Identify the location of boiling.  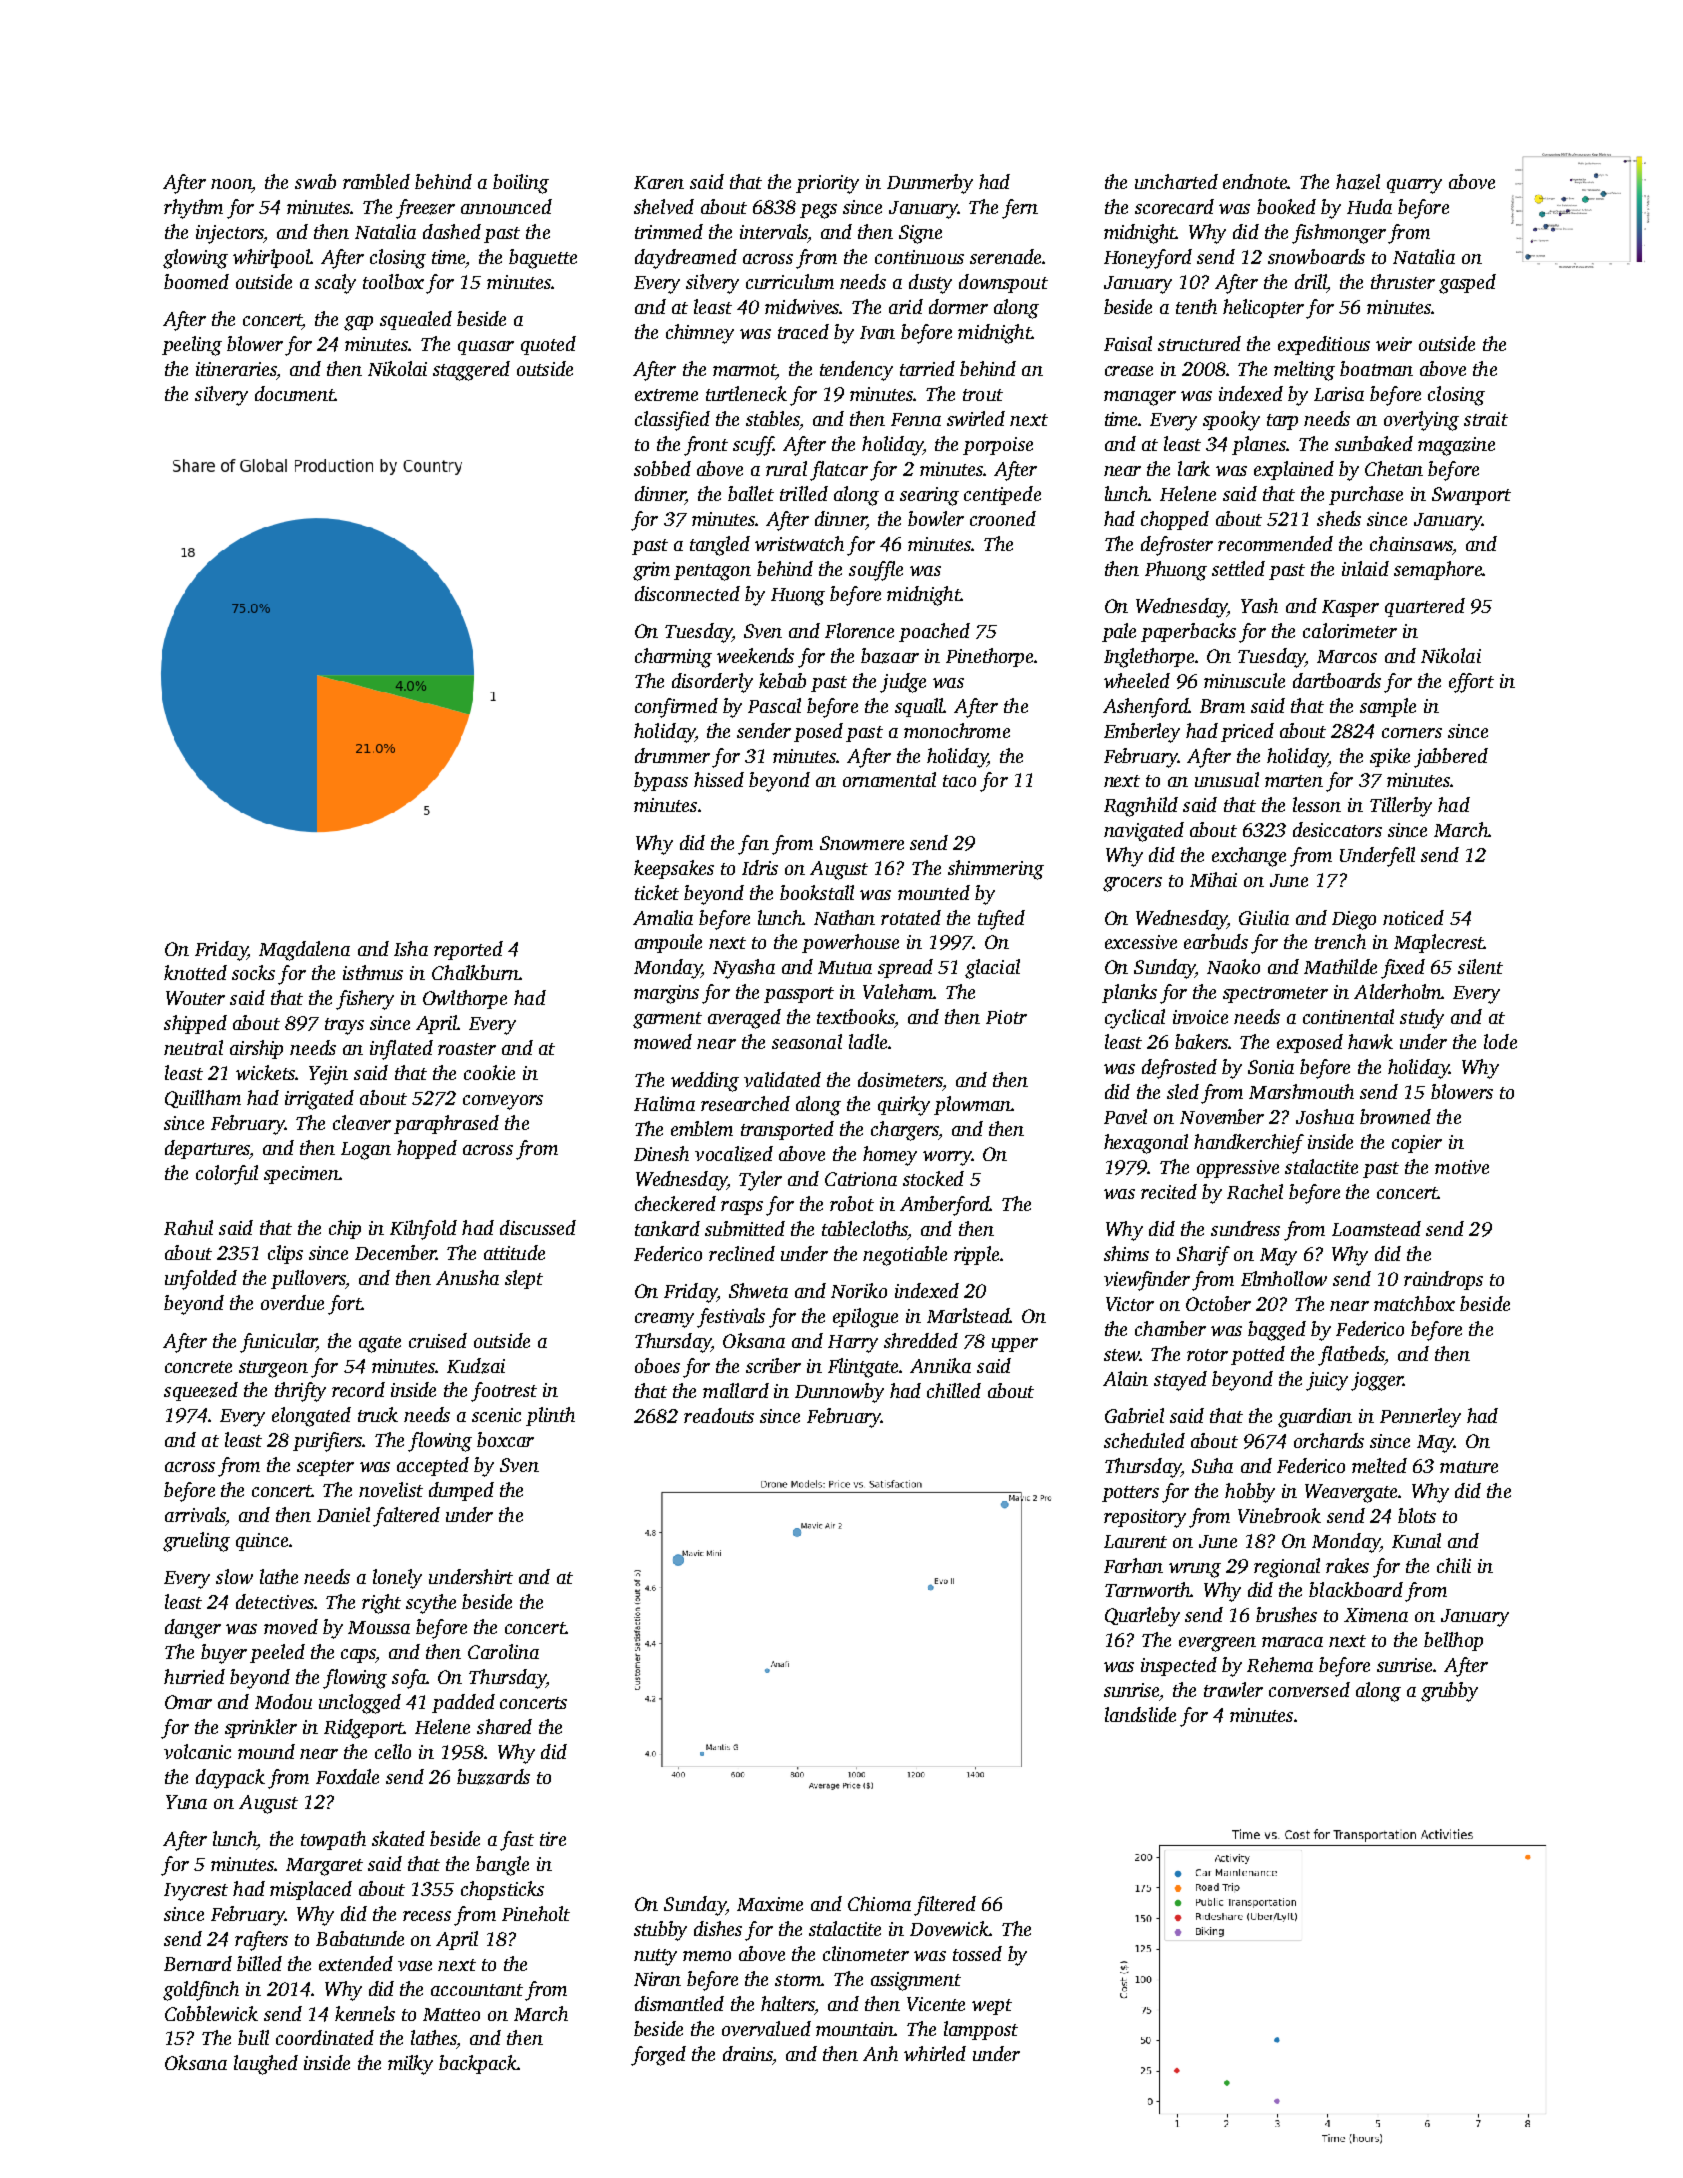
(521, 184).
